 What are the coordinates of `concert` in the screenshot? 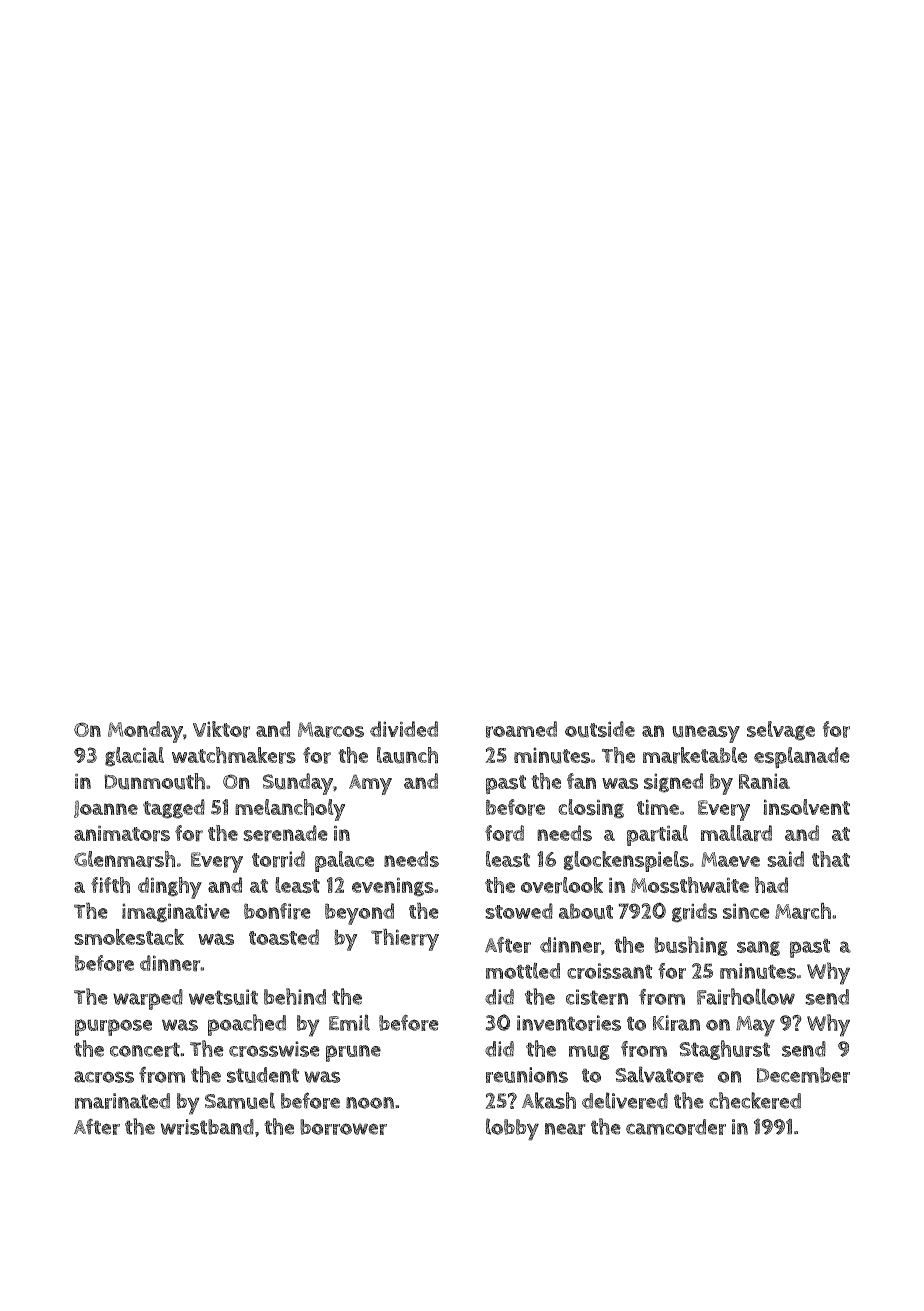 It's located at (145, 1049).
